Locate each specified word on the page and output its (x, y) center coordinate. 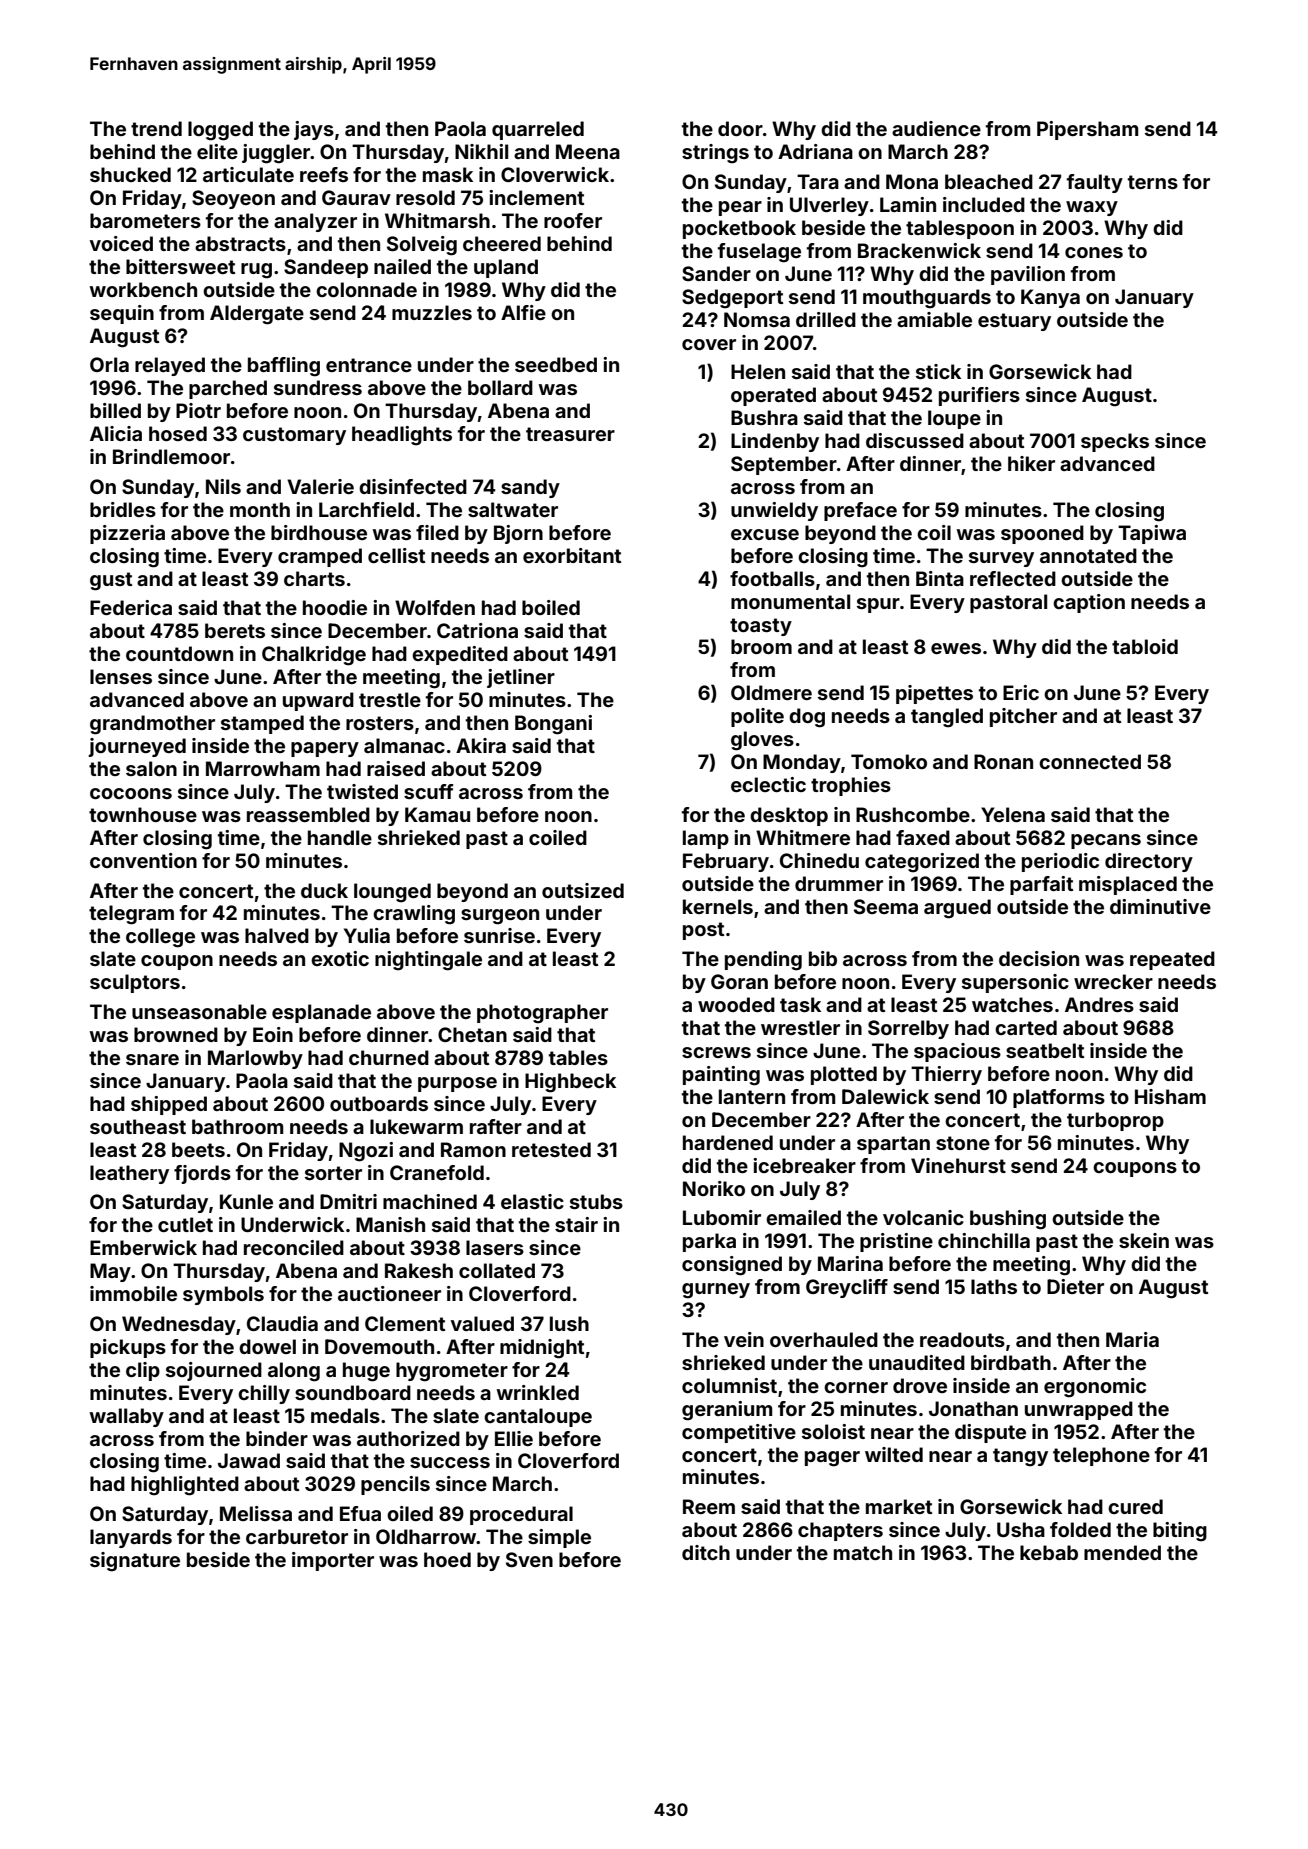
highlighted (185, 1486)
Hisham (1170, 1096)
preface (860, 511)
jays (314, 130)
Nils (223, 486)
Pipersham (1087, 130)
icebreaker (804, 1165)
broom (761, 646)
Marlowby (255, 1059)
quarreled (538, 130)
